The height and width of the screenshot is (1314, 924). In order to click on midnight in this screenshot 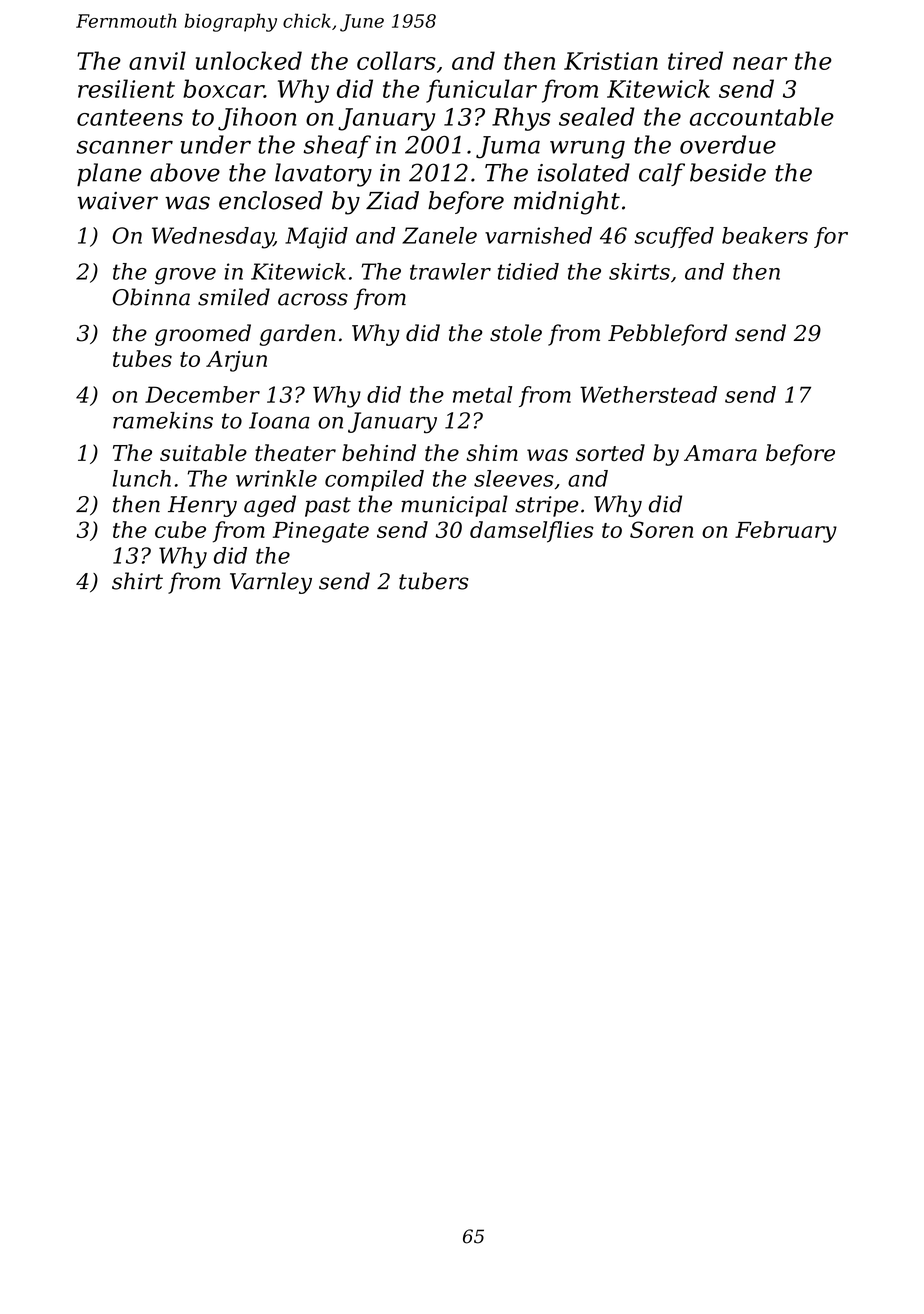, I will do `click(567, 203)`.
